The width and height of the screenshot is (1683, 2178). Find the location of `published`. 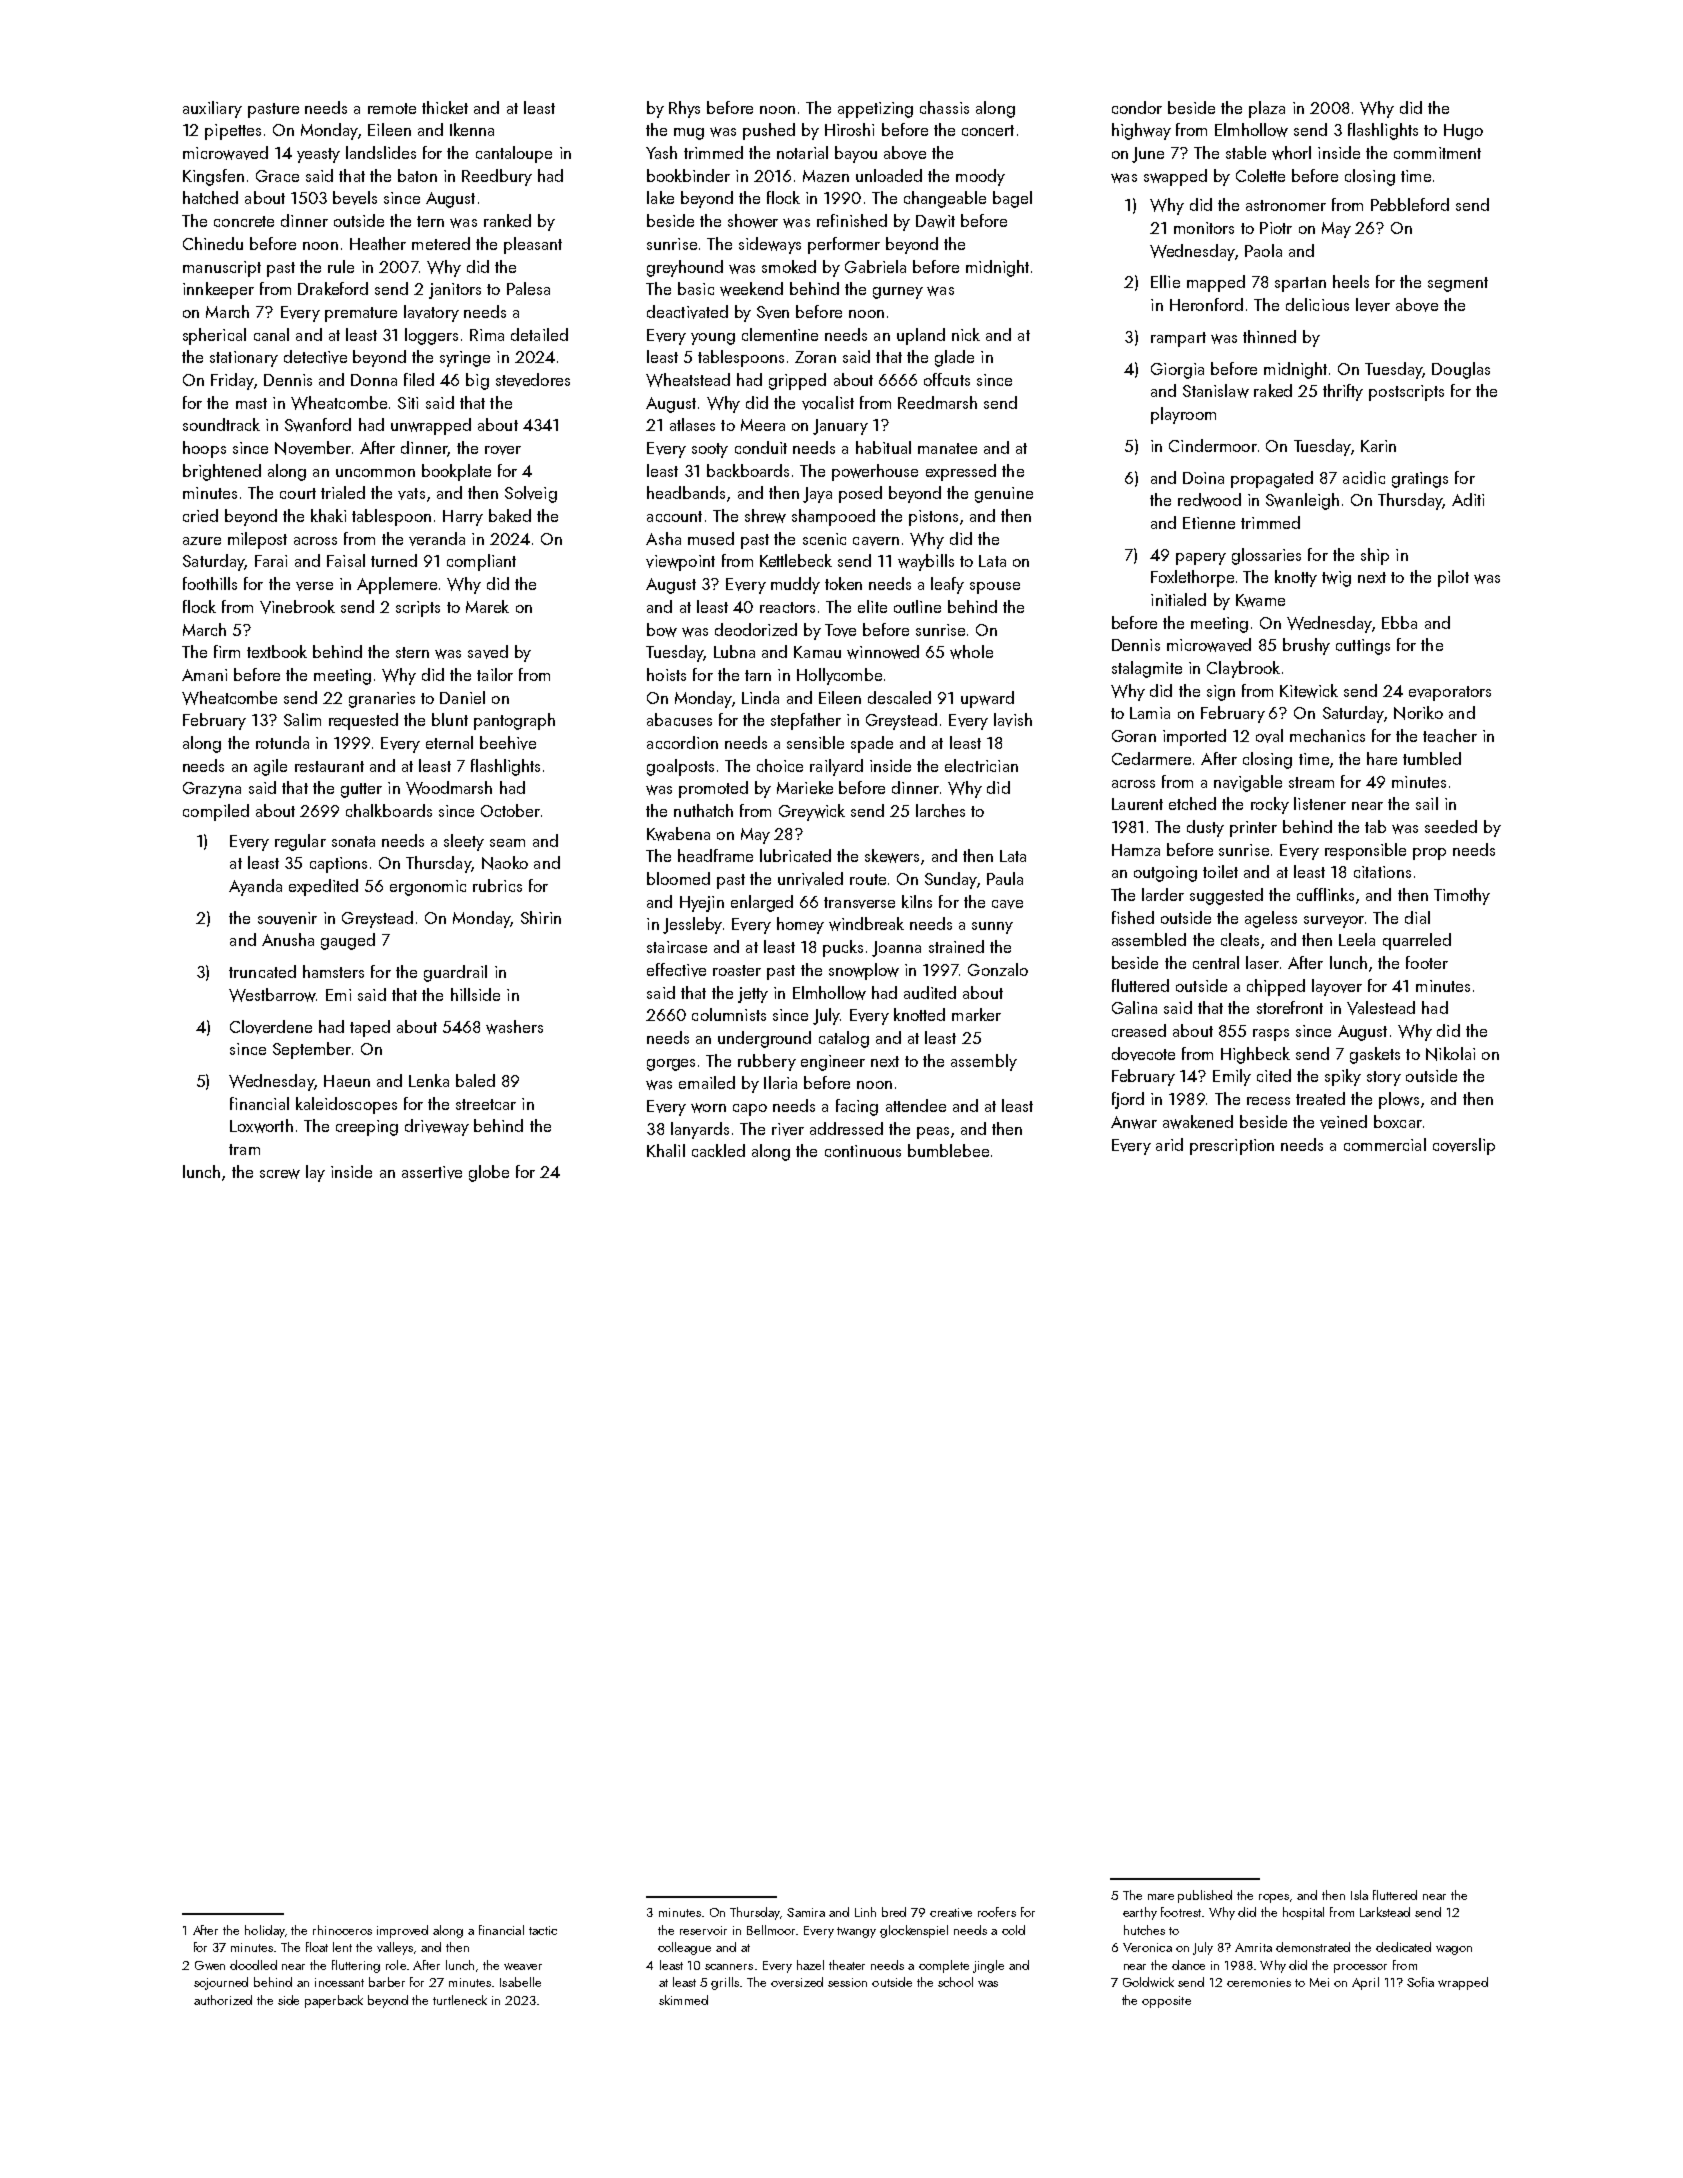

published is located at coordinates (1205, 1896).
